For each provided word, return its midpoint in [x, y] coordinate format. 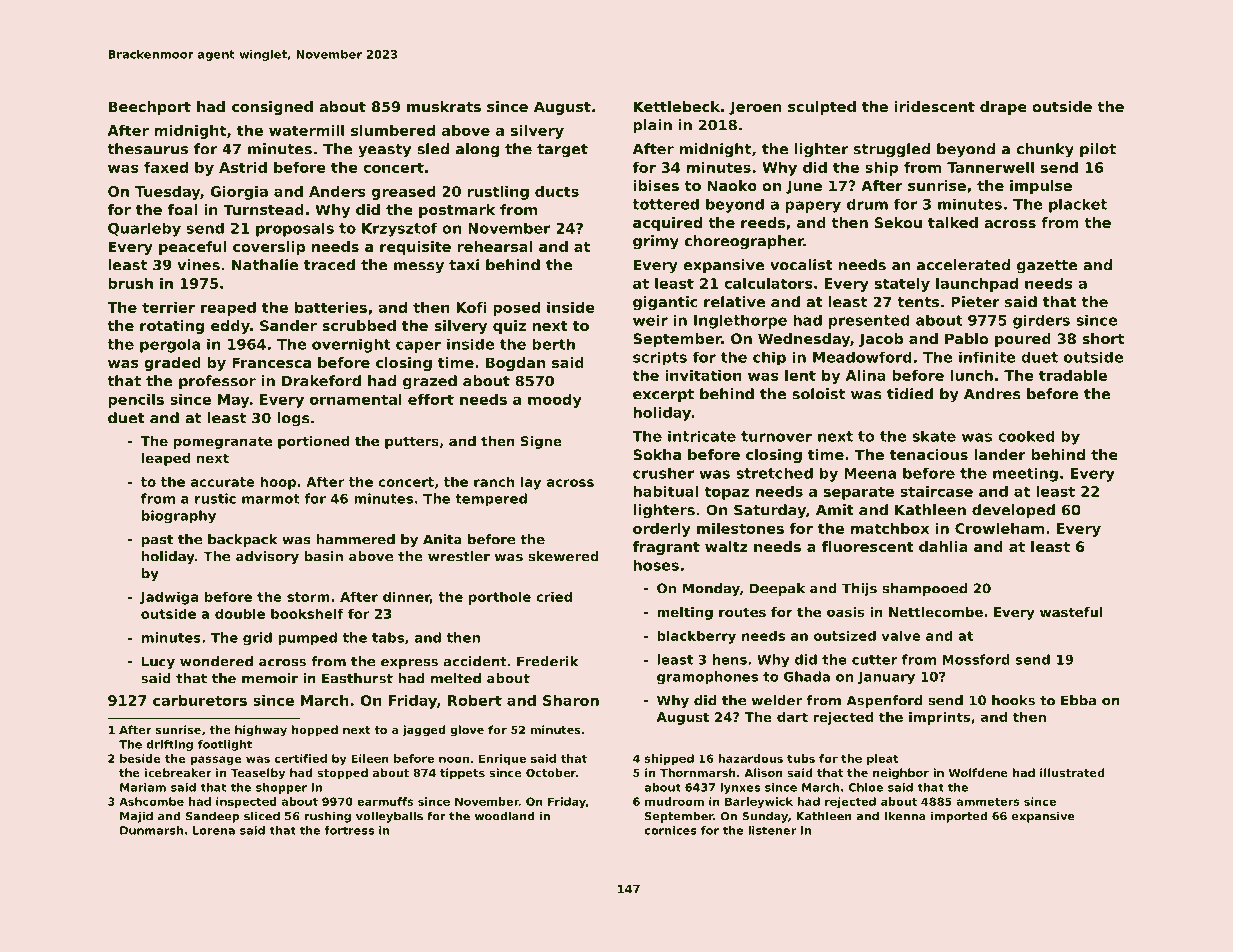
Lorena [214, 830]
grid [257, 639]
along [477, 150]
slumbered [393, 130]
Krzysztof [399, 229]
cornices [671, 830]
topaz [726, 493]
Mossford [976, 659]
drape [1003, 108]
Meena [870, 473]
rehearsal [494, 246]
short [1103, 338]
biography [179, 517]
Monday [711, 589]
